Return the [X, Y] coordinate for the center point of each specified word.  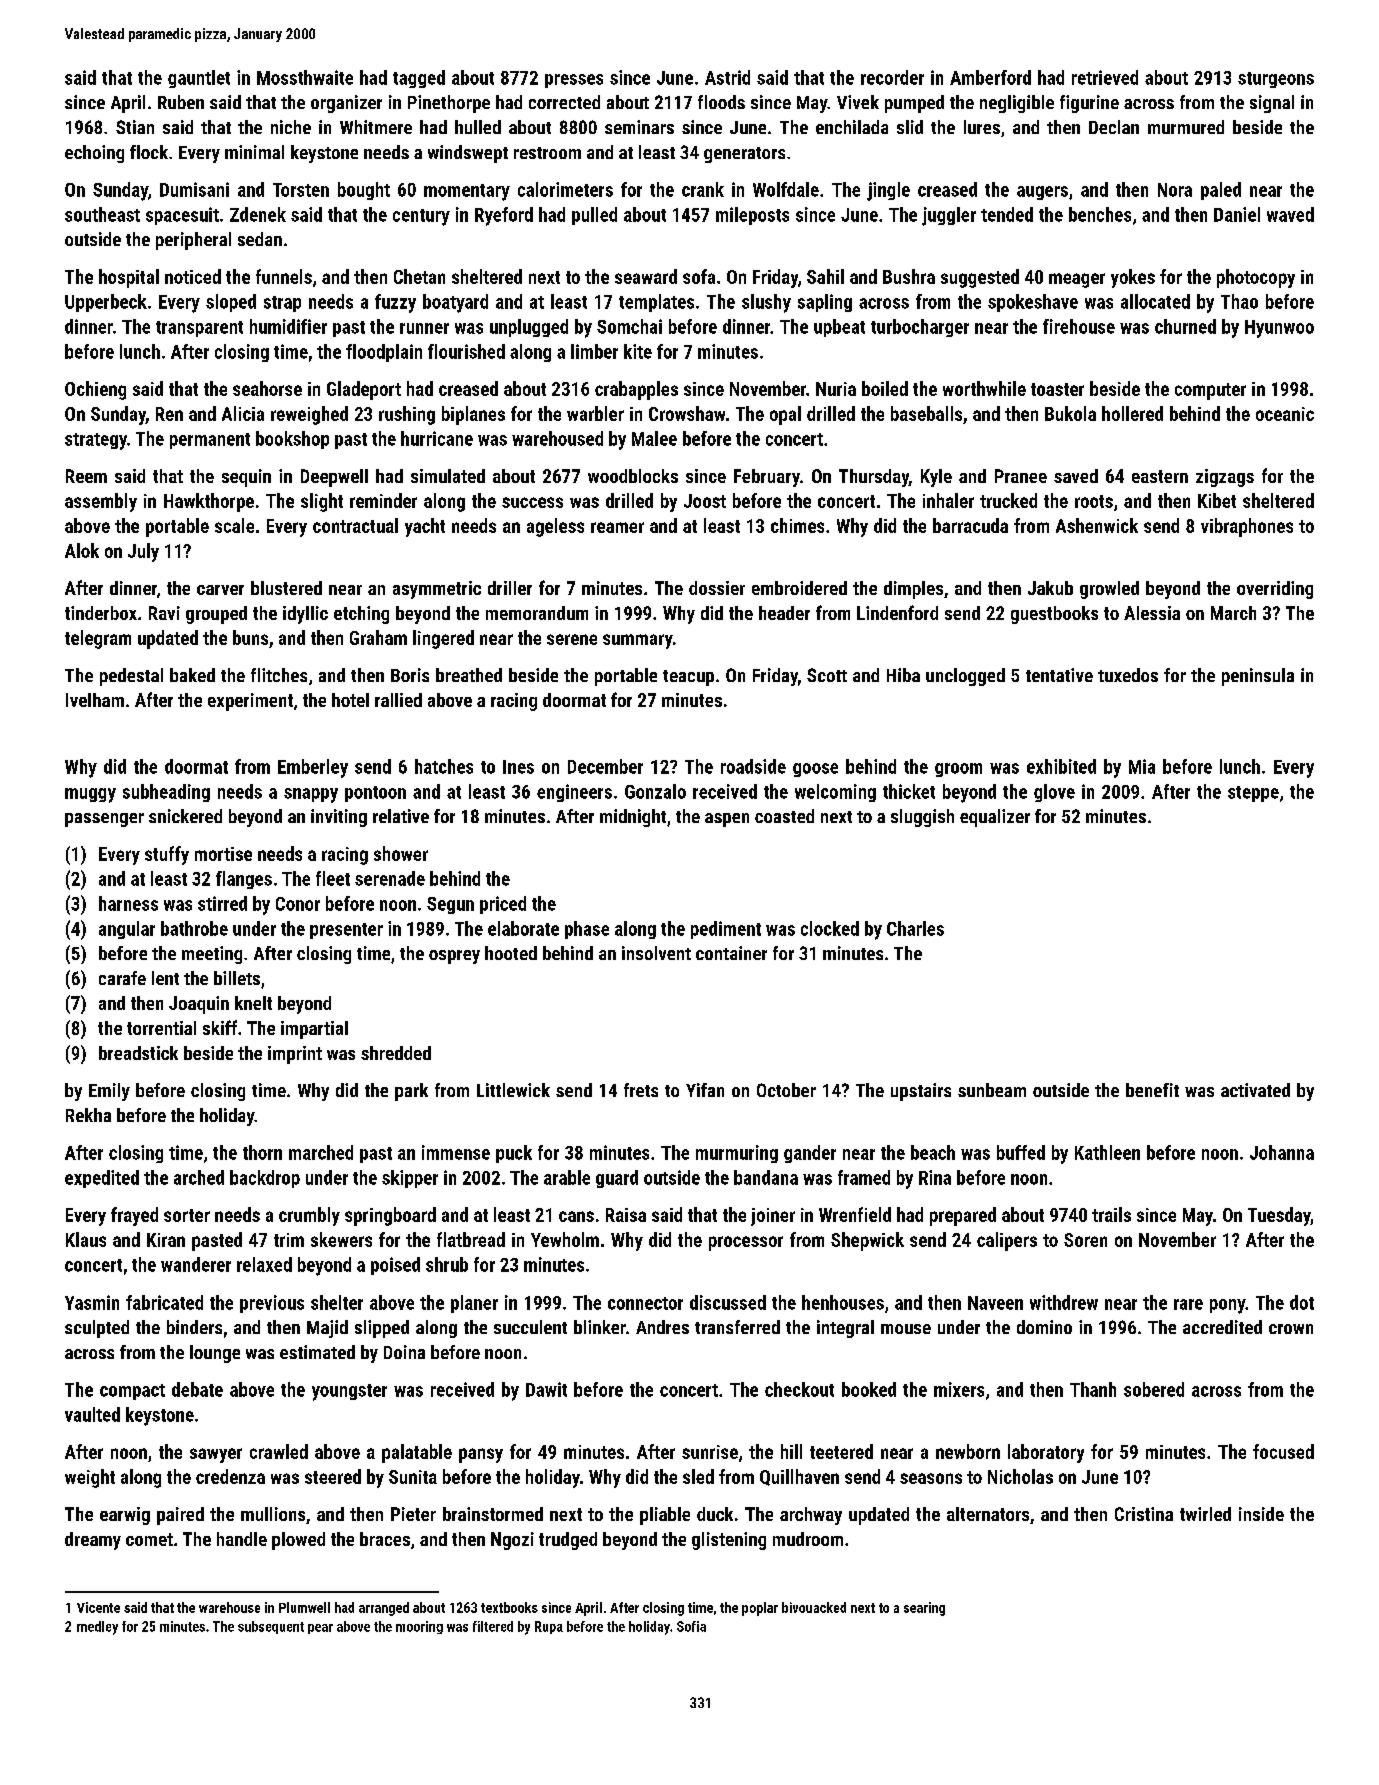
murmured [1186, 127]
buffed [1021, 1152]
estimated [317, 1352]
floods [721, 102]
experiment [250, 702]
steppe [1253, 794]
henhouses [843, 1302]
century [421, 217]
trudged [568, 1541]
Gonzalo [655, 791]
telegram [98, 639]
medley [97, 1628]
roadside [753, 766]
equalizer [995, 818]
